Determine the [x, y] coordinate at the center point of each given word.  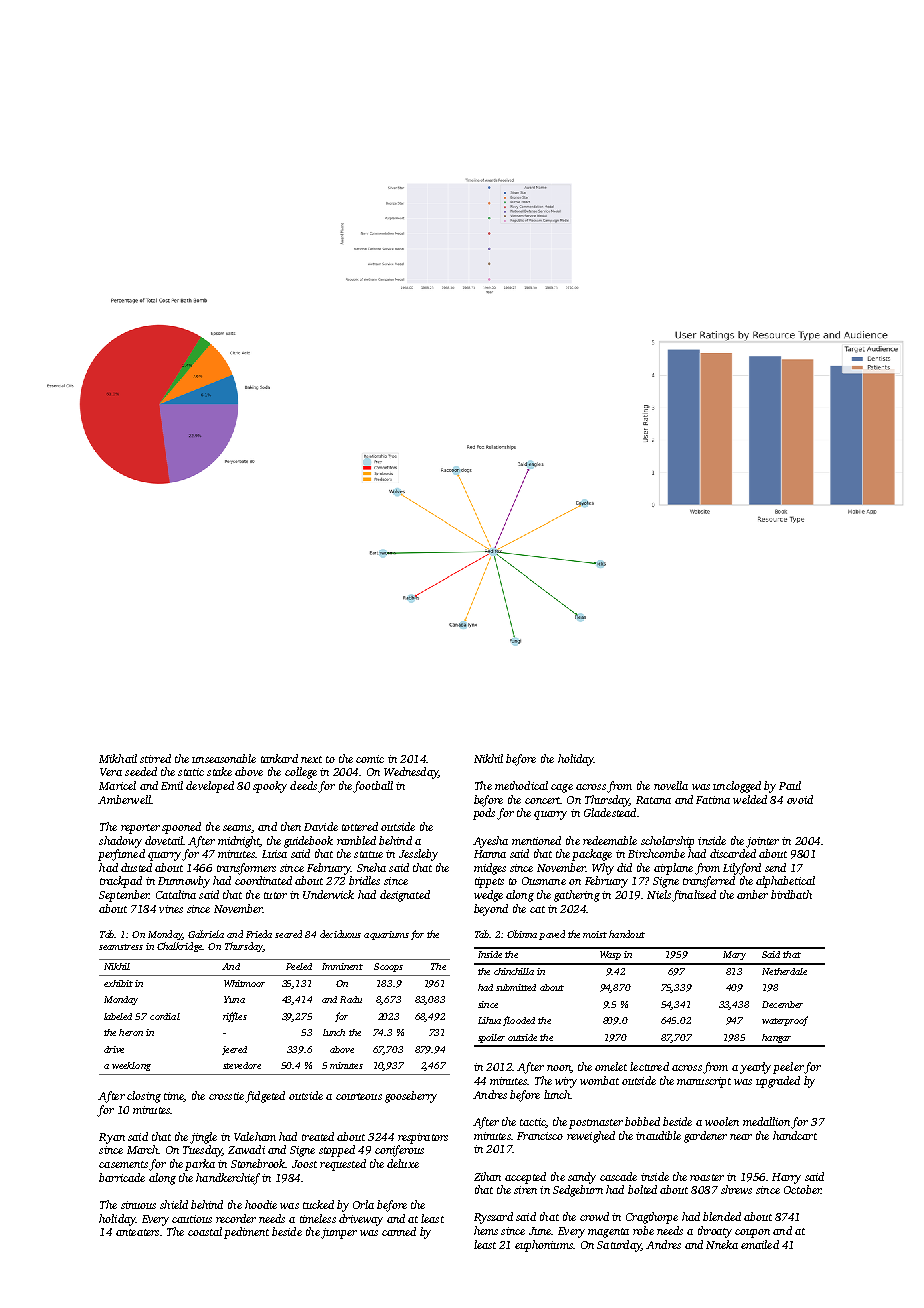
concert [542, 800]
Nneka [722, 1244]
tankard [279, 758]
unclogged [737, 787]
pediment [246, 1233]
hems [486, 1230]
